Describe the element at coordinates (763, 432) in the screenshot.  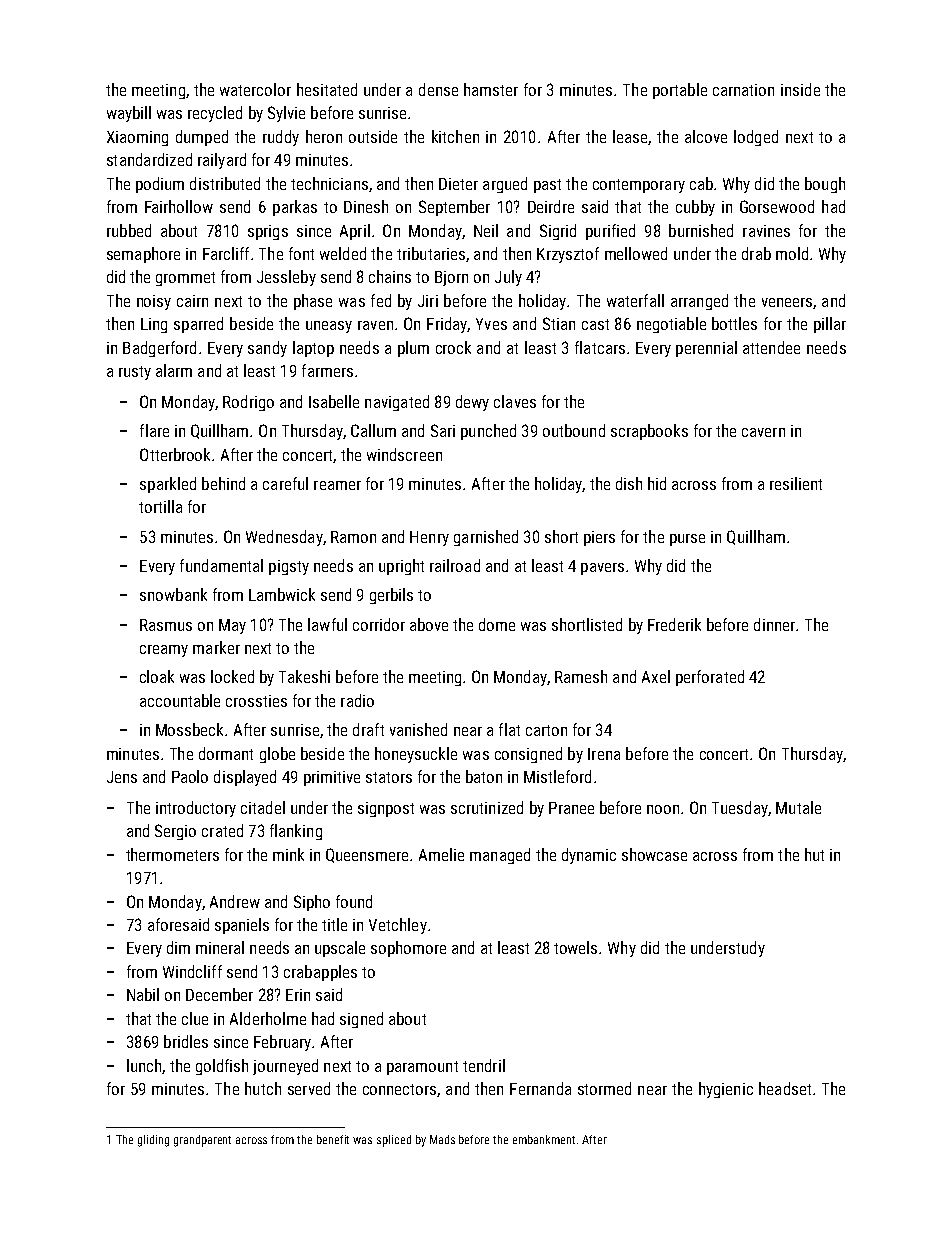
I see `cavern` at that location.
